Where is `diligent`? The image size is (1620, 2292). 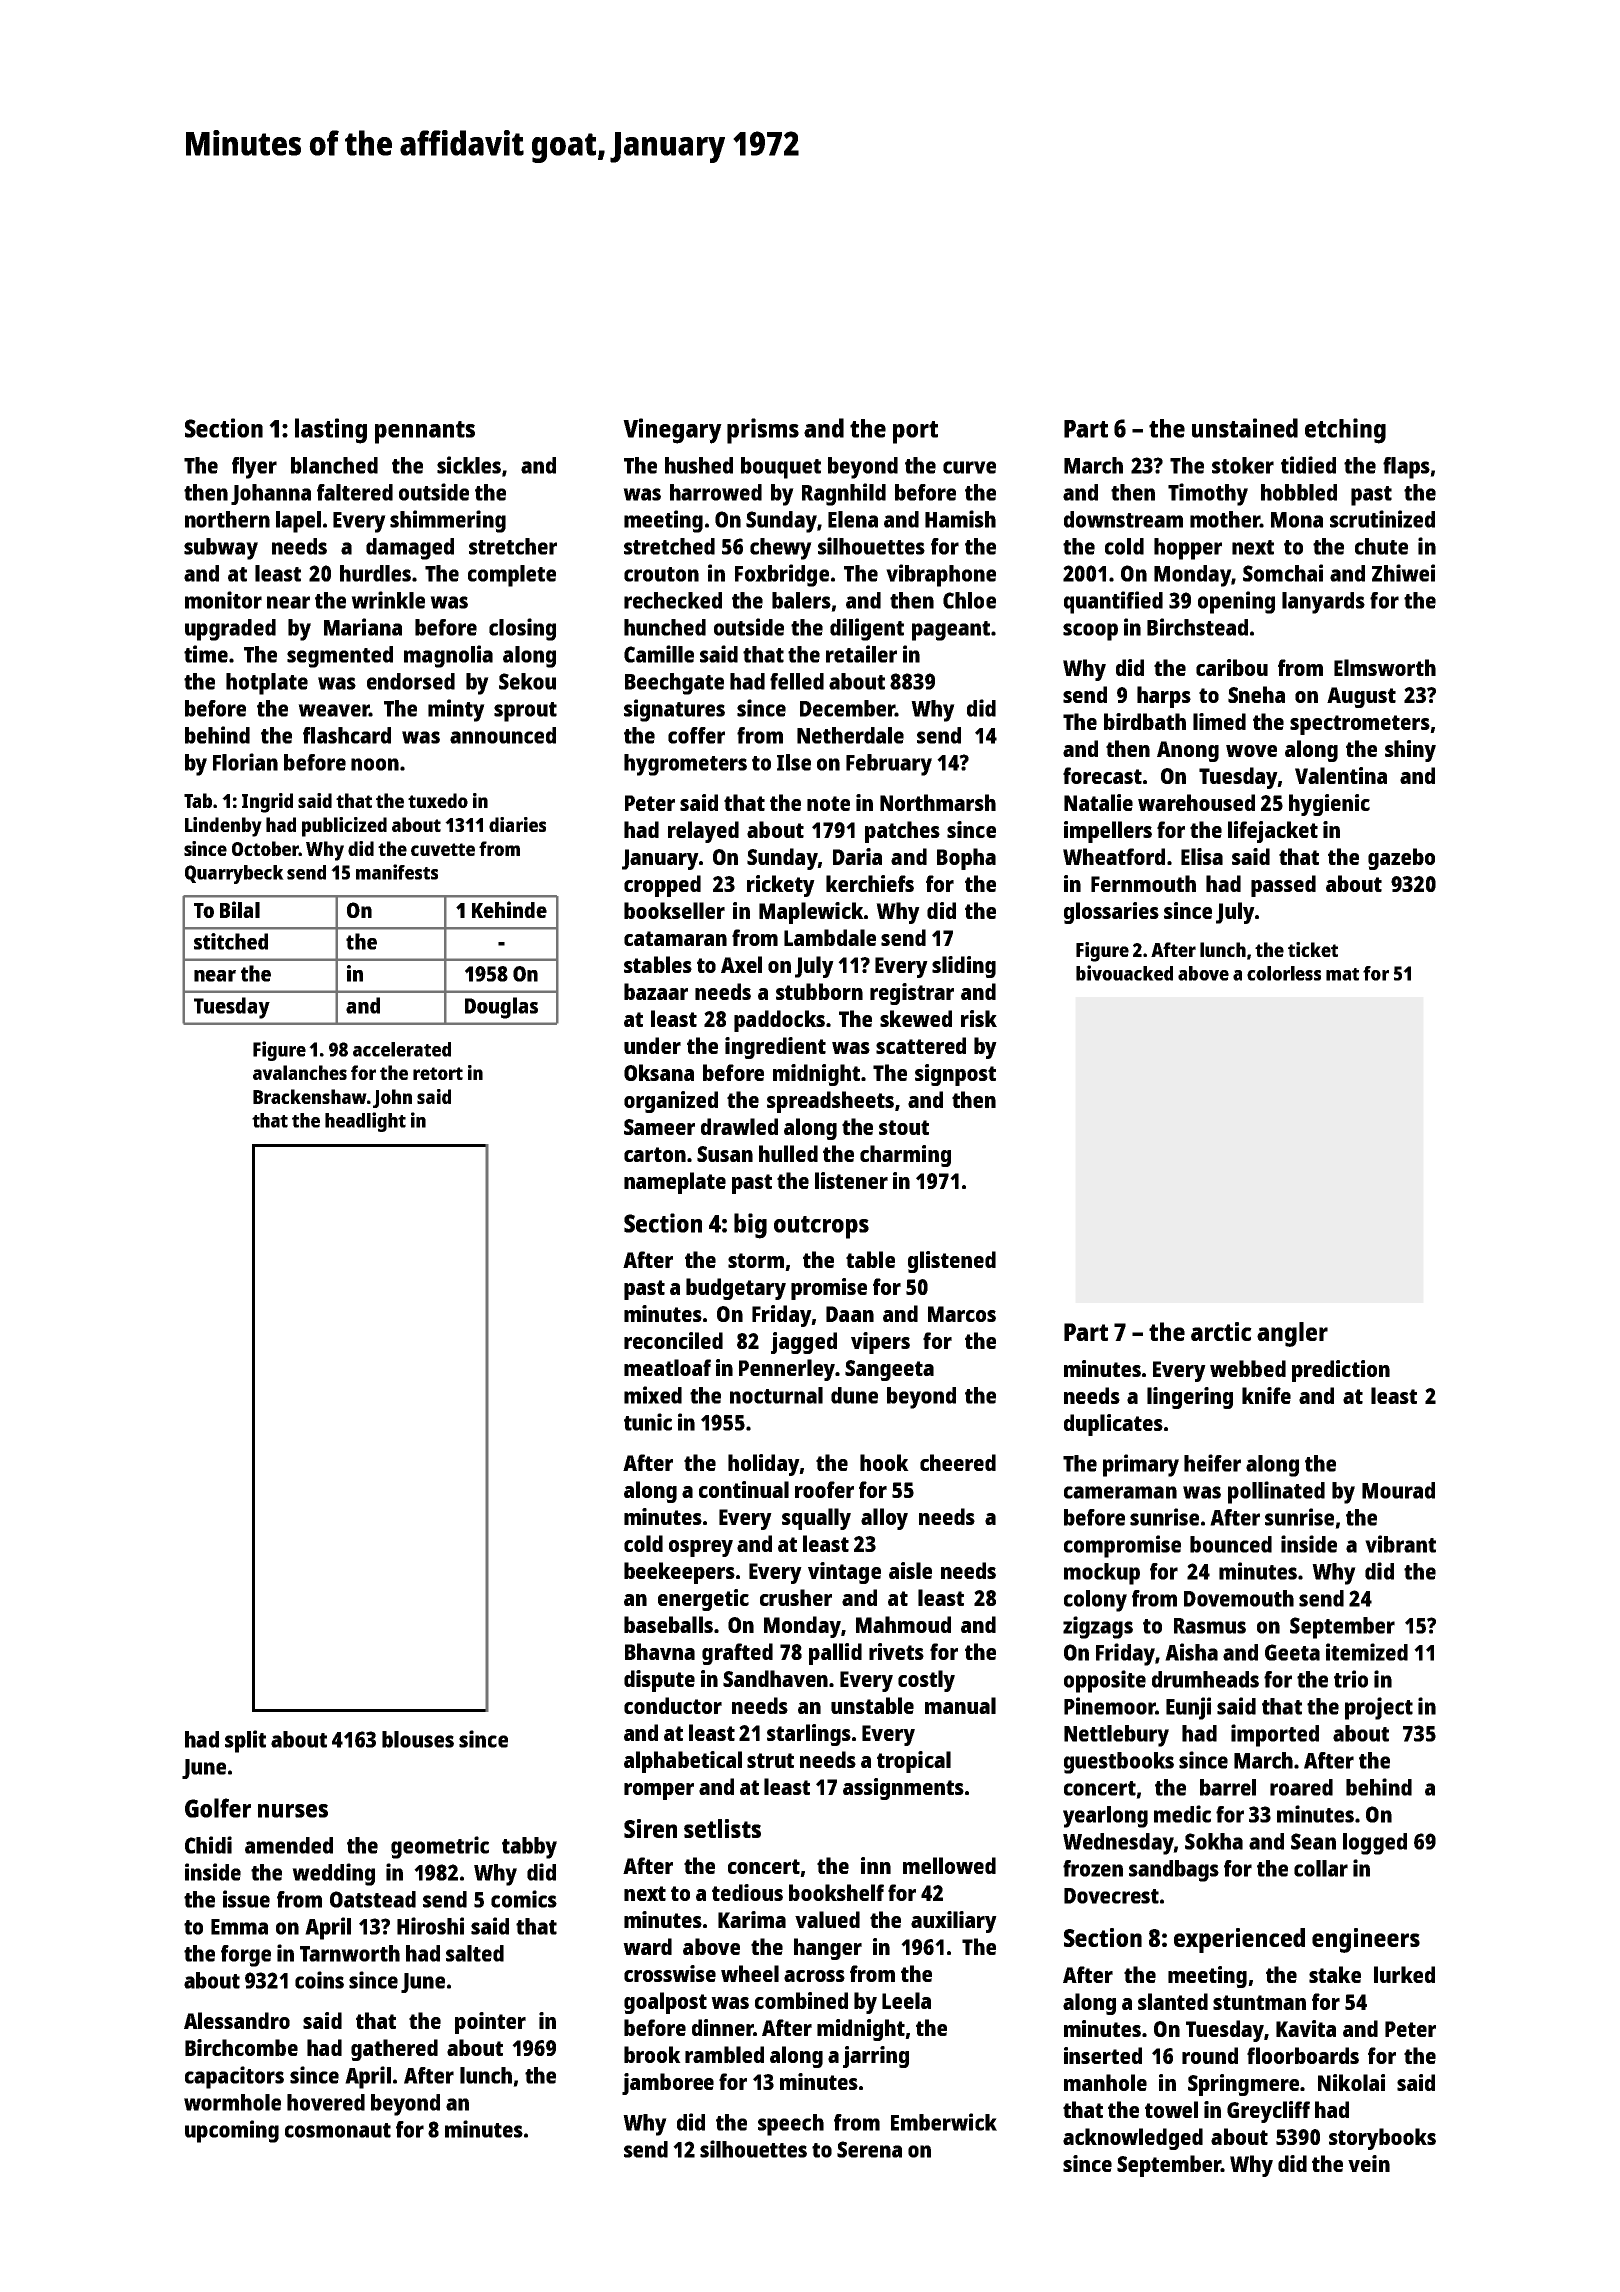
diligent is located at coordinates (867, 629).
